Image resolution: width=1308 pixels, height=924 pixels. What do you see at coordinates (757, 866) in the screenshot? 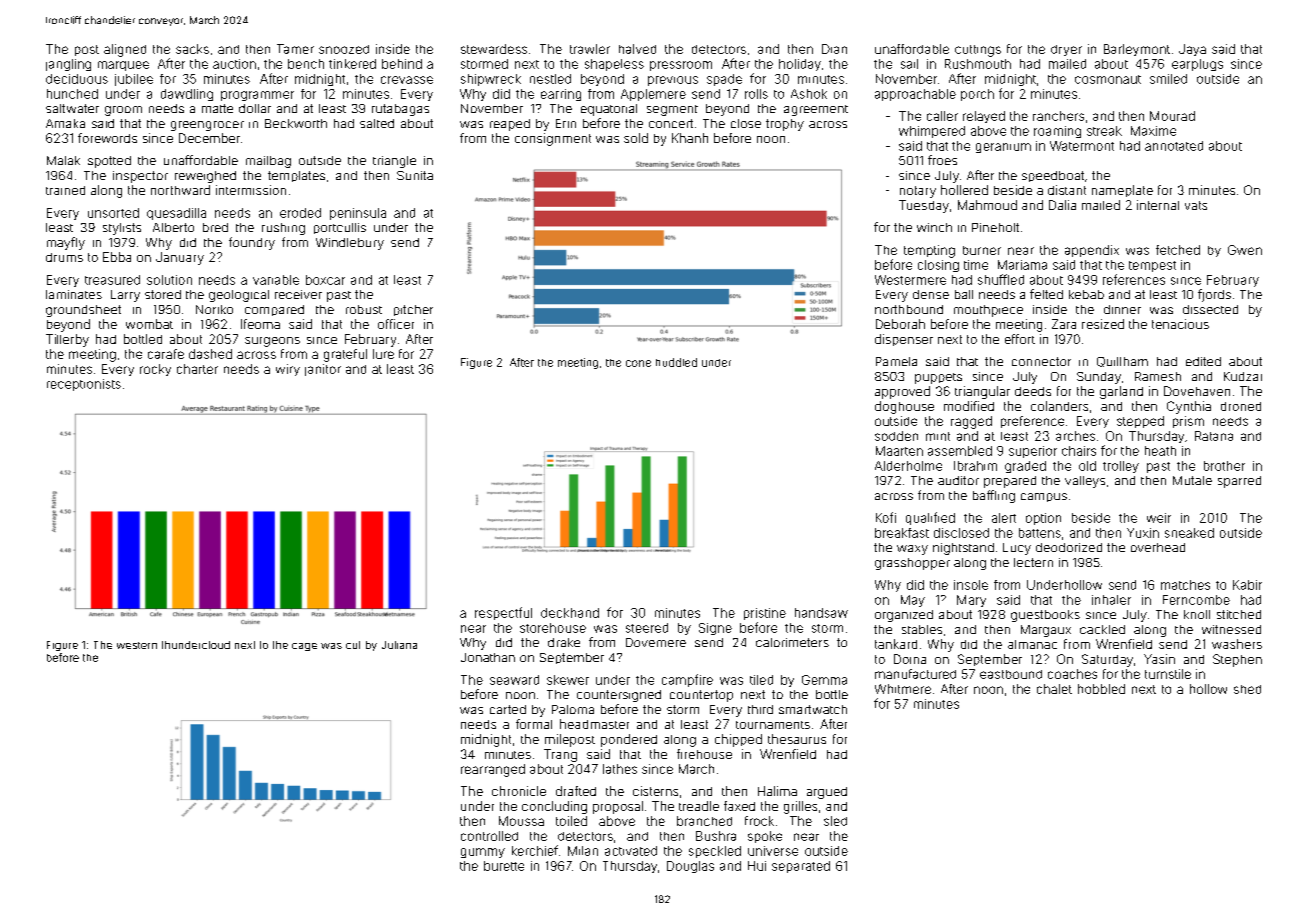
I see `Hui` at bounding box center [757, 866].
